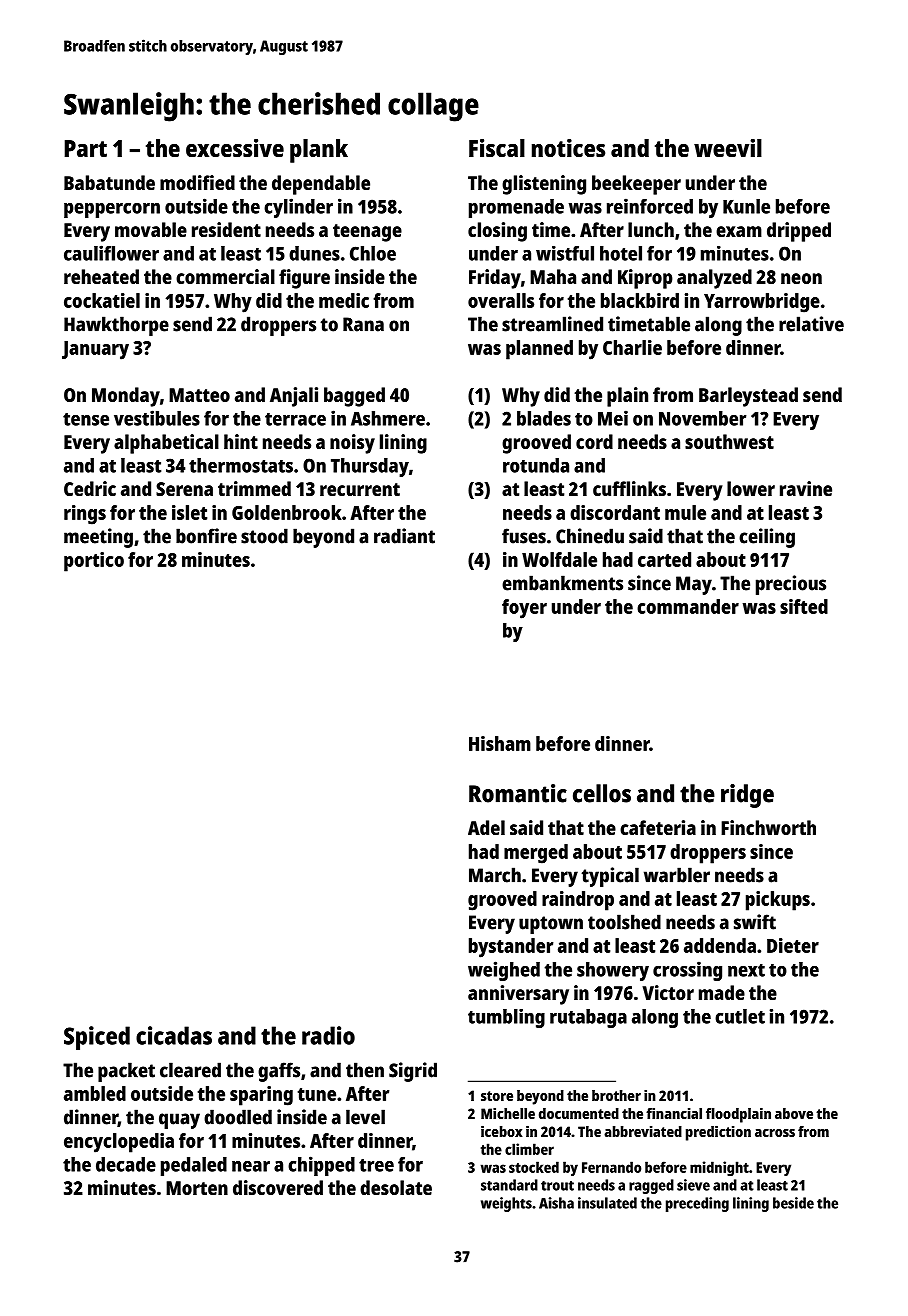 Image resolution: width=908 pixels, height=1316 pixels. I want to click on Adel, so click(486, 827).
